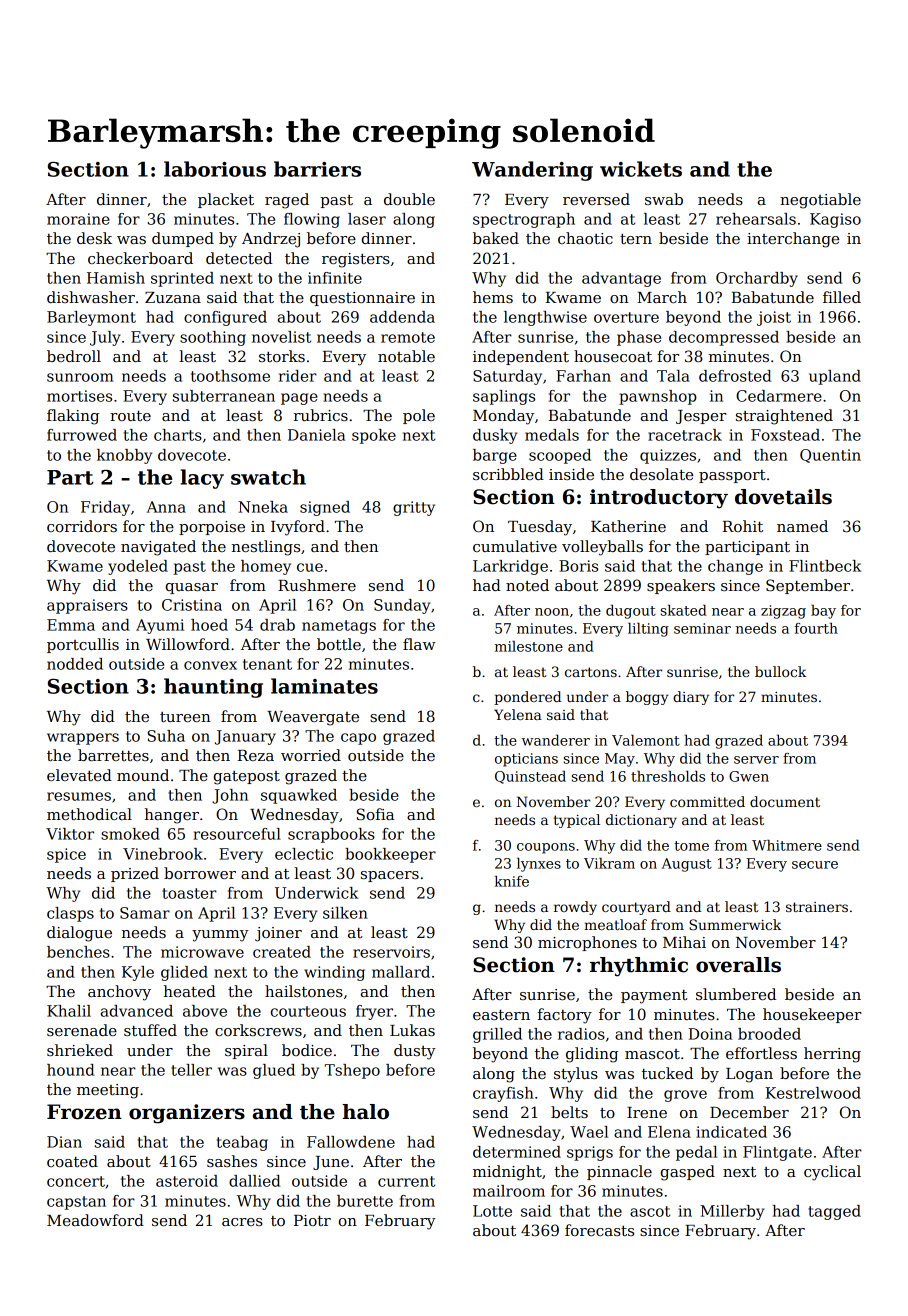 The image size is (908, 1316). I want to click on laborious, so click(215, 169).
